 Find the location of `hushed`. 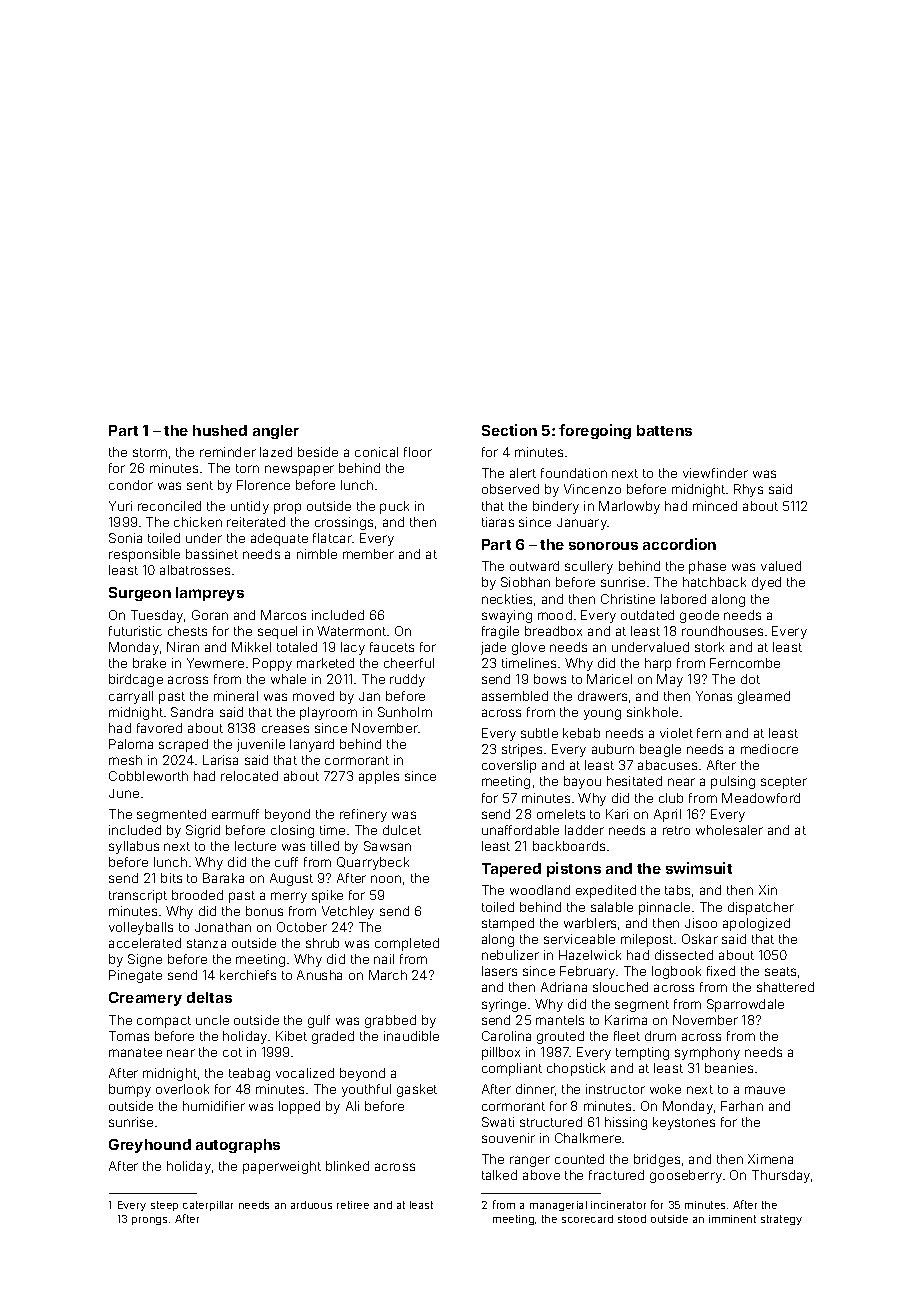

hushed is located at coordinates (220, 430).
